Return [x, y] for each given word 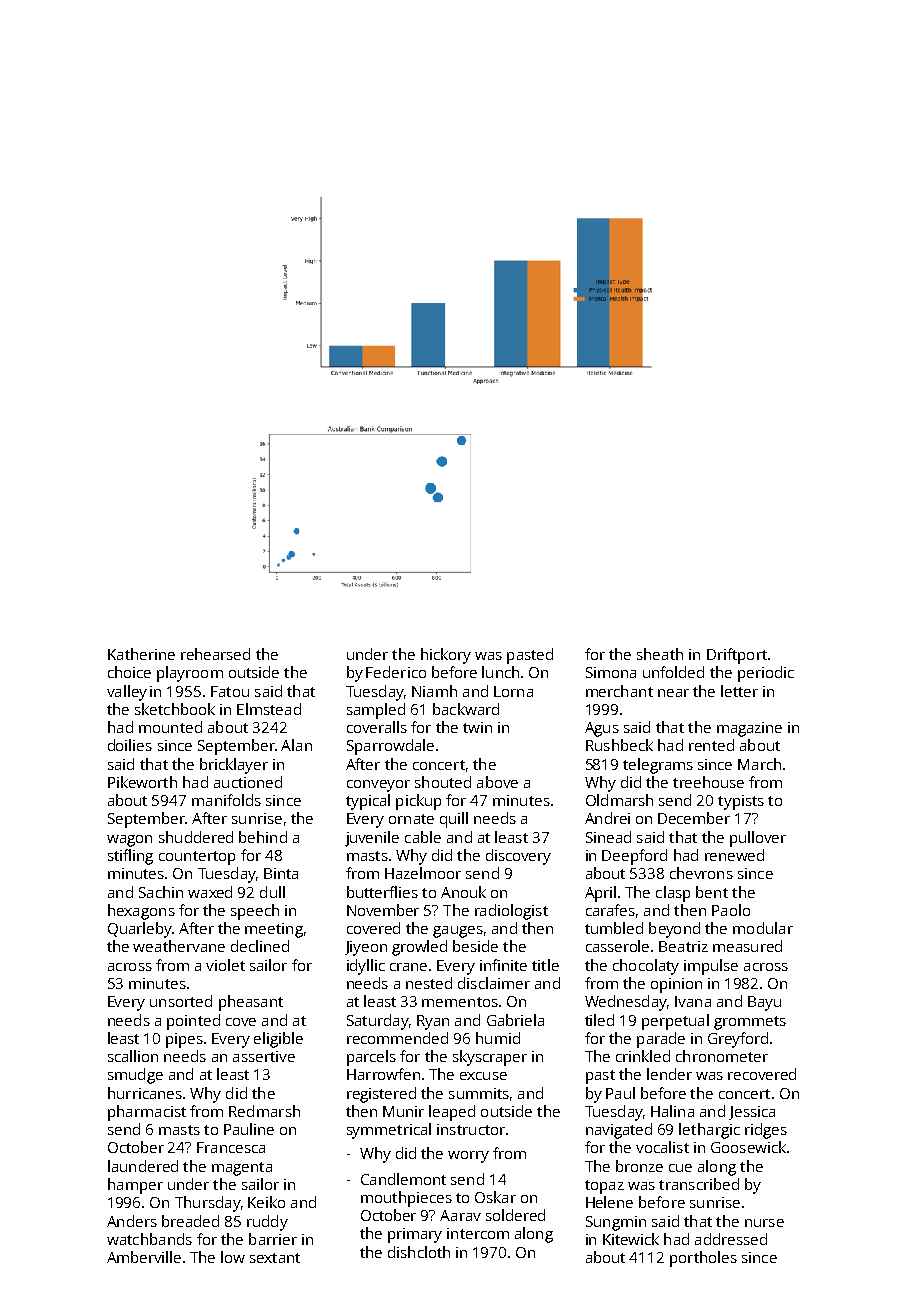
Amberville [144, 1257]
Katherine [141, 654]
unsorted [181, 1001]
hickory [446, 656]
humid [498, 1038]
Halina [672, 1111]
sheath [660, 654]
